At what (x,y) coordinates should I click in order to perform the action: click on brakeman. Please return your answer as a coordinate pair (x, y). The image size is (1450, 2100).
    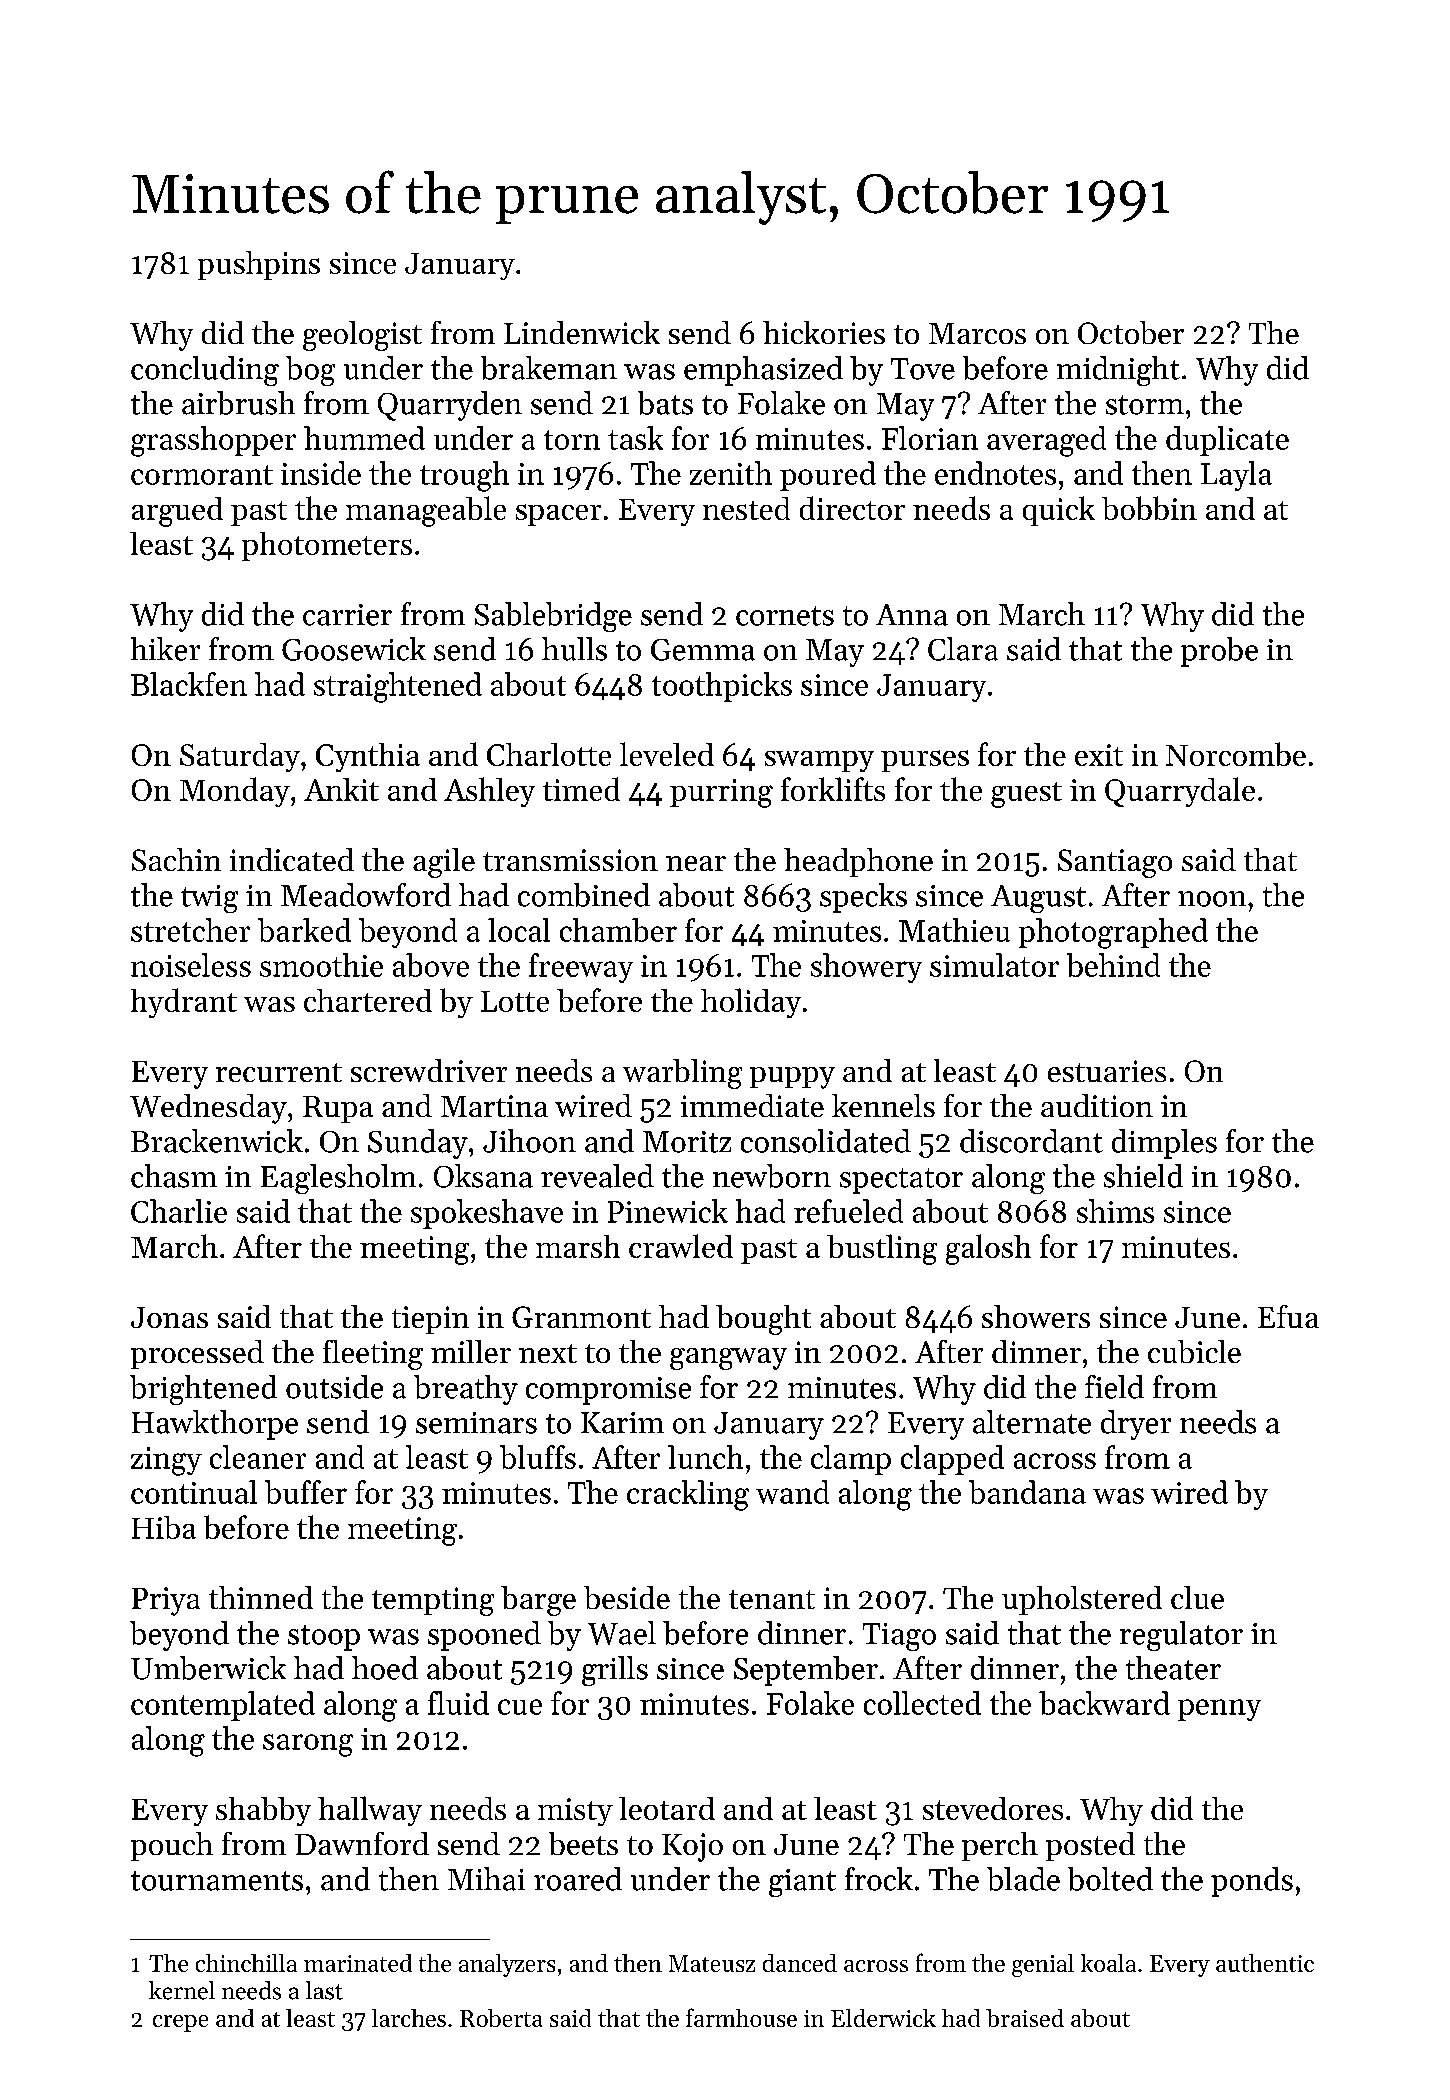
    Looking at the image, I should click on (549, 368).
